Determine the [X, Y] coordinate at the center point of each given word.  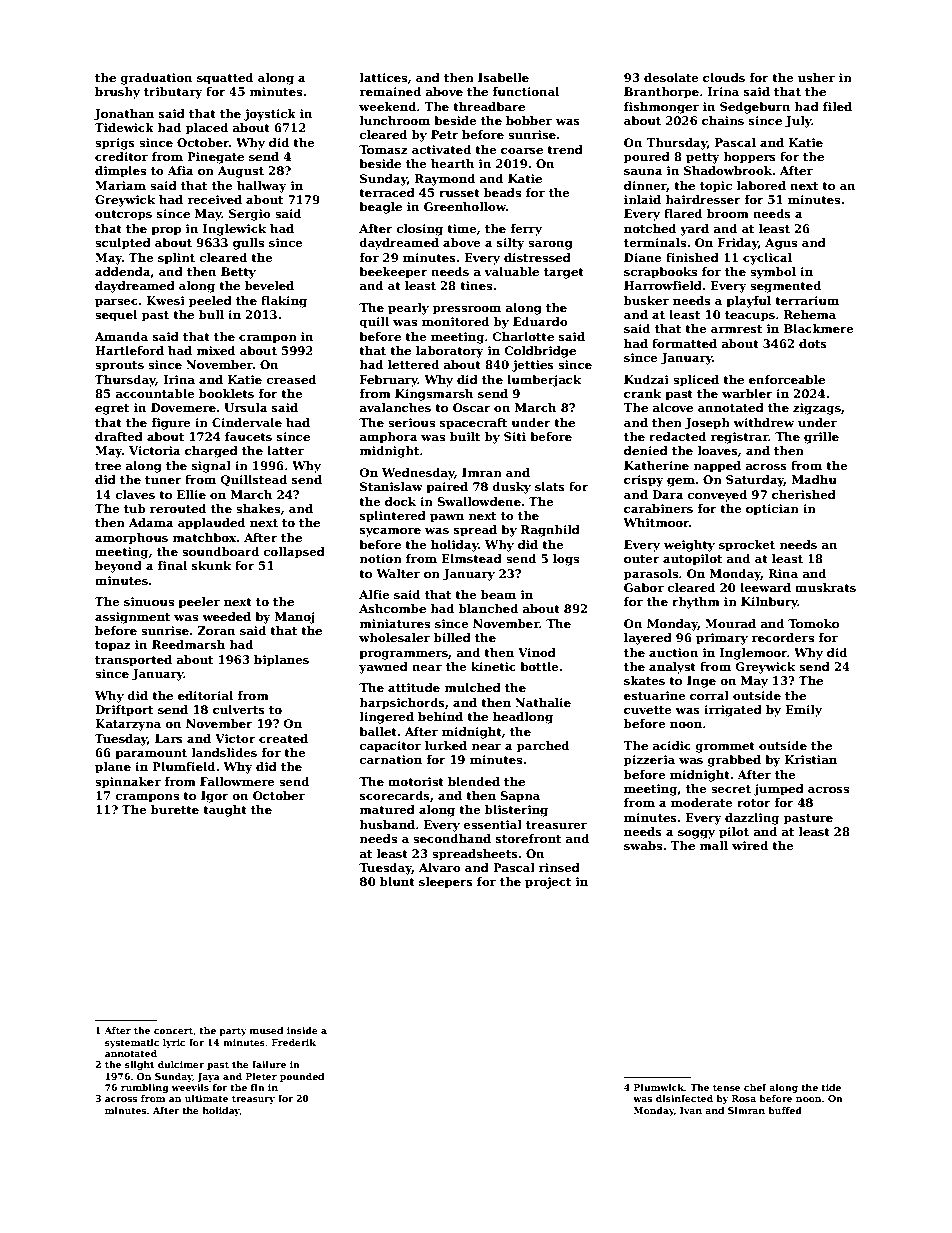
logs [566, 560]
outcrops [123, 215]
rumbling [145, 1088]
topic [716, 187]
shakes [258, 508]
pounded [302, 1077]
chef [755, 1087]
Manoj [295, 618]
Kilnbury [769, 603]
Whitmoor [656, 522]
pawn [447, 518]
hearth [452, 163]
